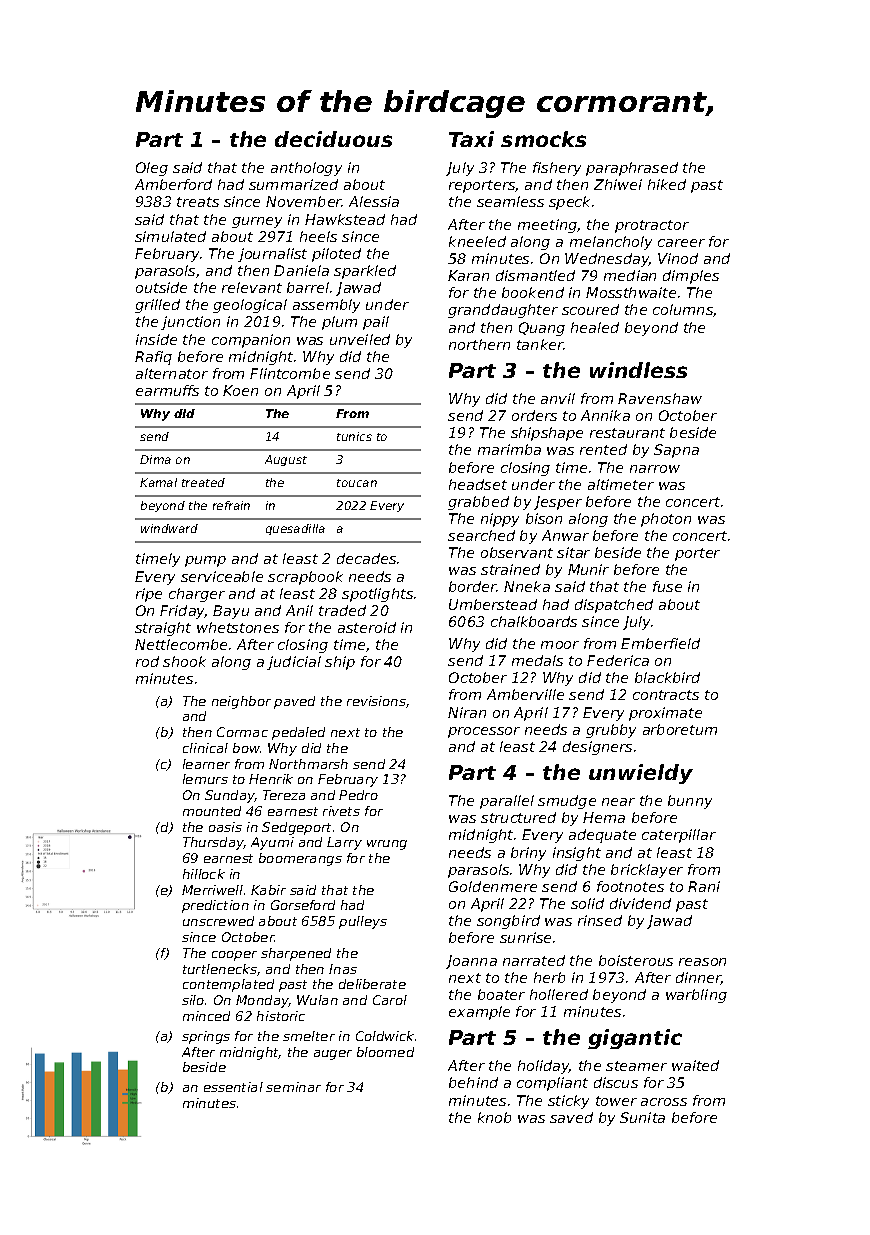 Image resolution: width=870 pixels, height=1235 pixels. Describe the element at coordinates (542, 329) in the image. I see `Quang` at that location.
